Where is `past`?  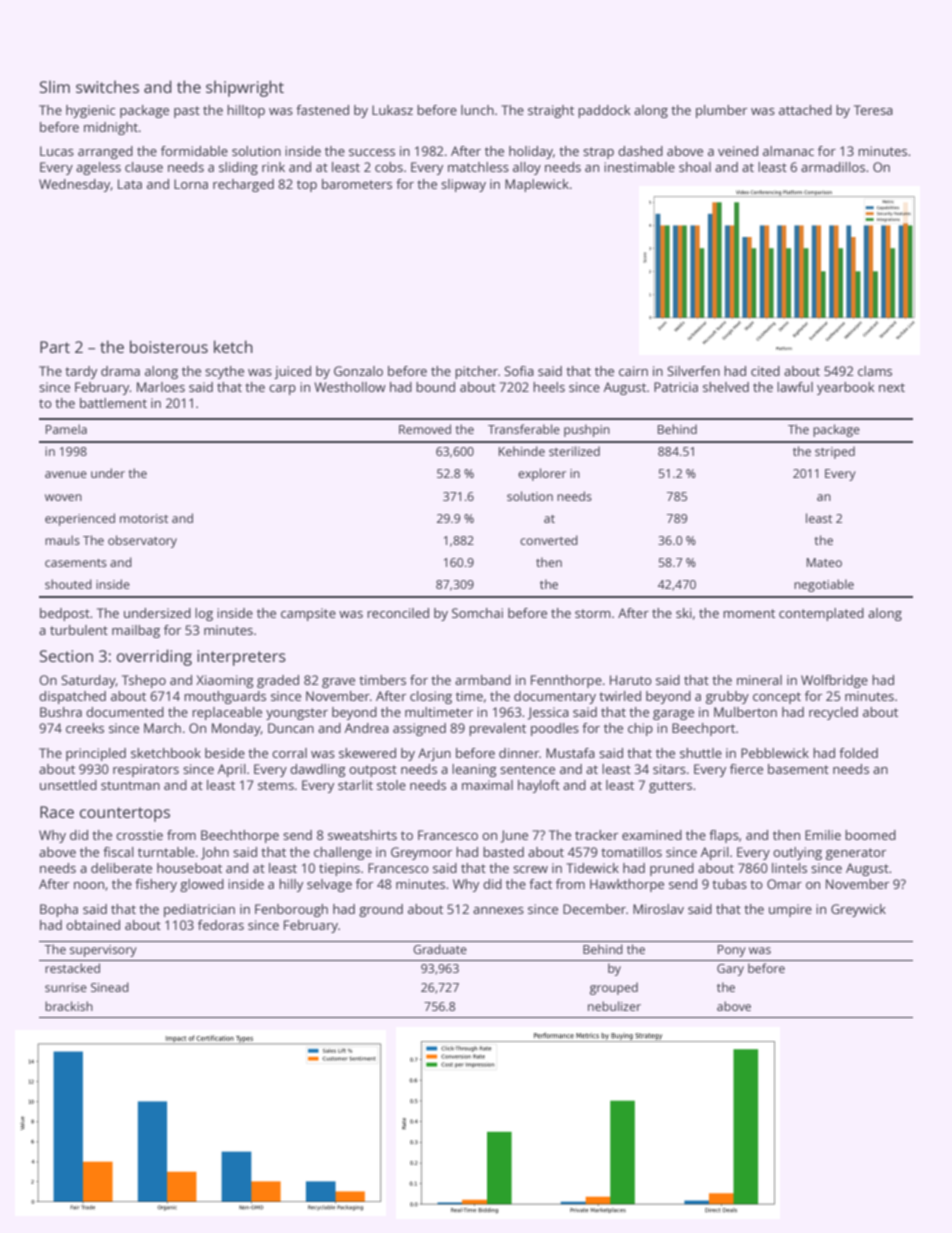
past is located at coordinates (187, 112).
